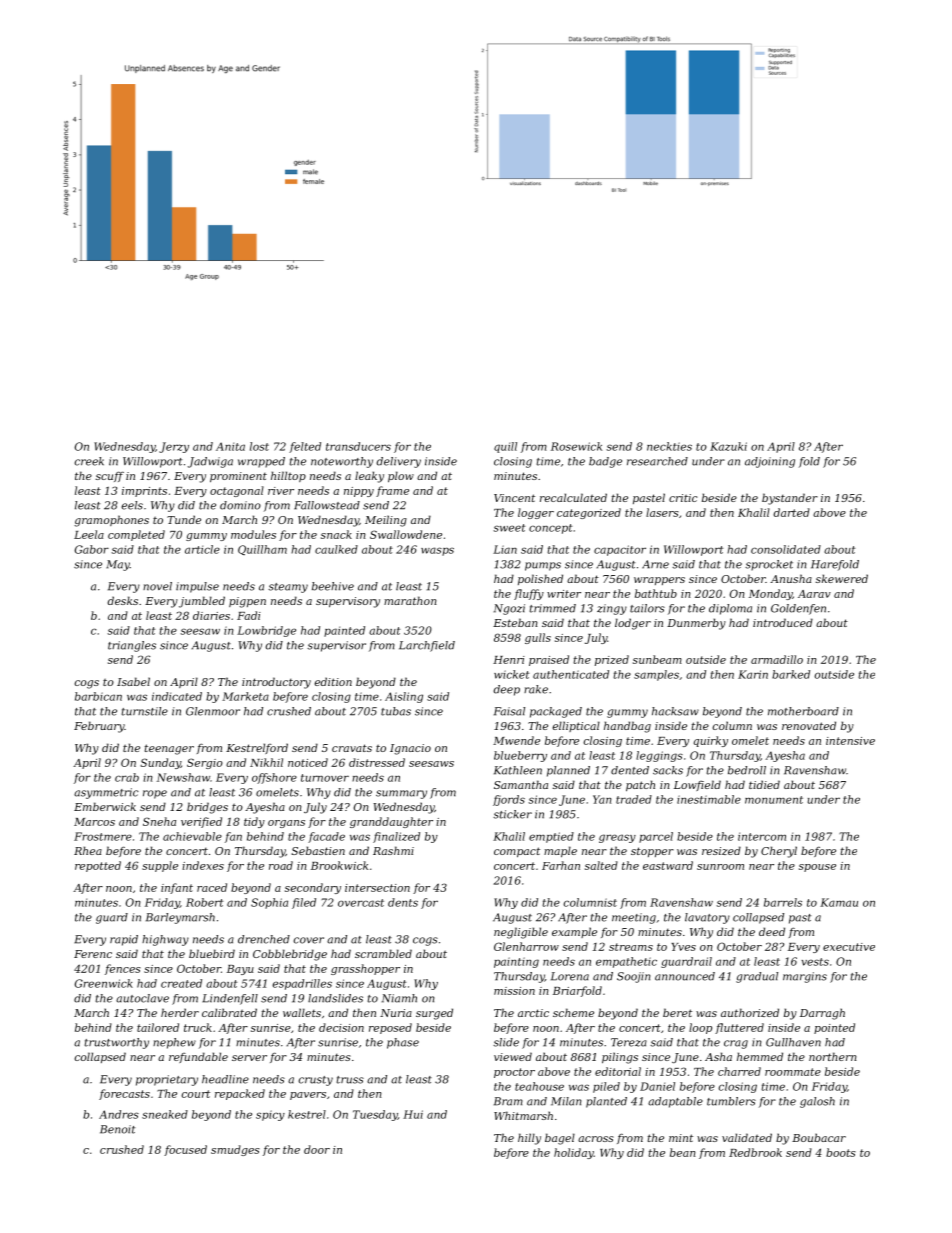 This screenshot has width=952, height=1233. I want to click on compact, so click(517, 852).
